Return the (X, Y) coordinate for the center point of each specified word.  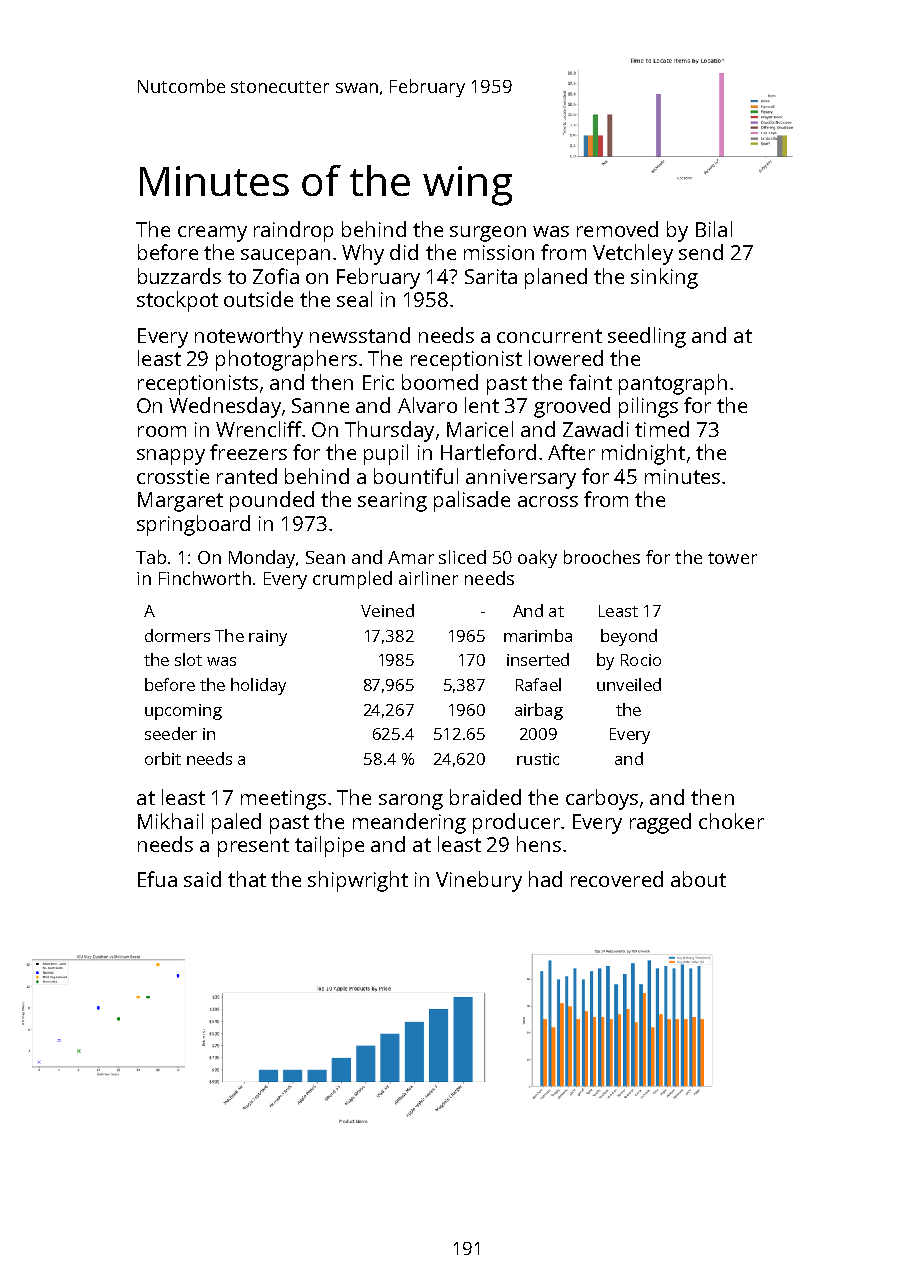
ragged (660, 823)
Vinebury (479, 881)
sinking (664, 278)
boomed (440, 382)
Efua (157, 879)
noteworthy (249, 337)
